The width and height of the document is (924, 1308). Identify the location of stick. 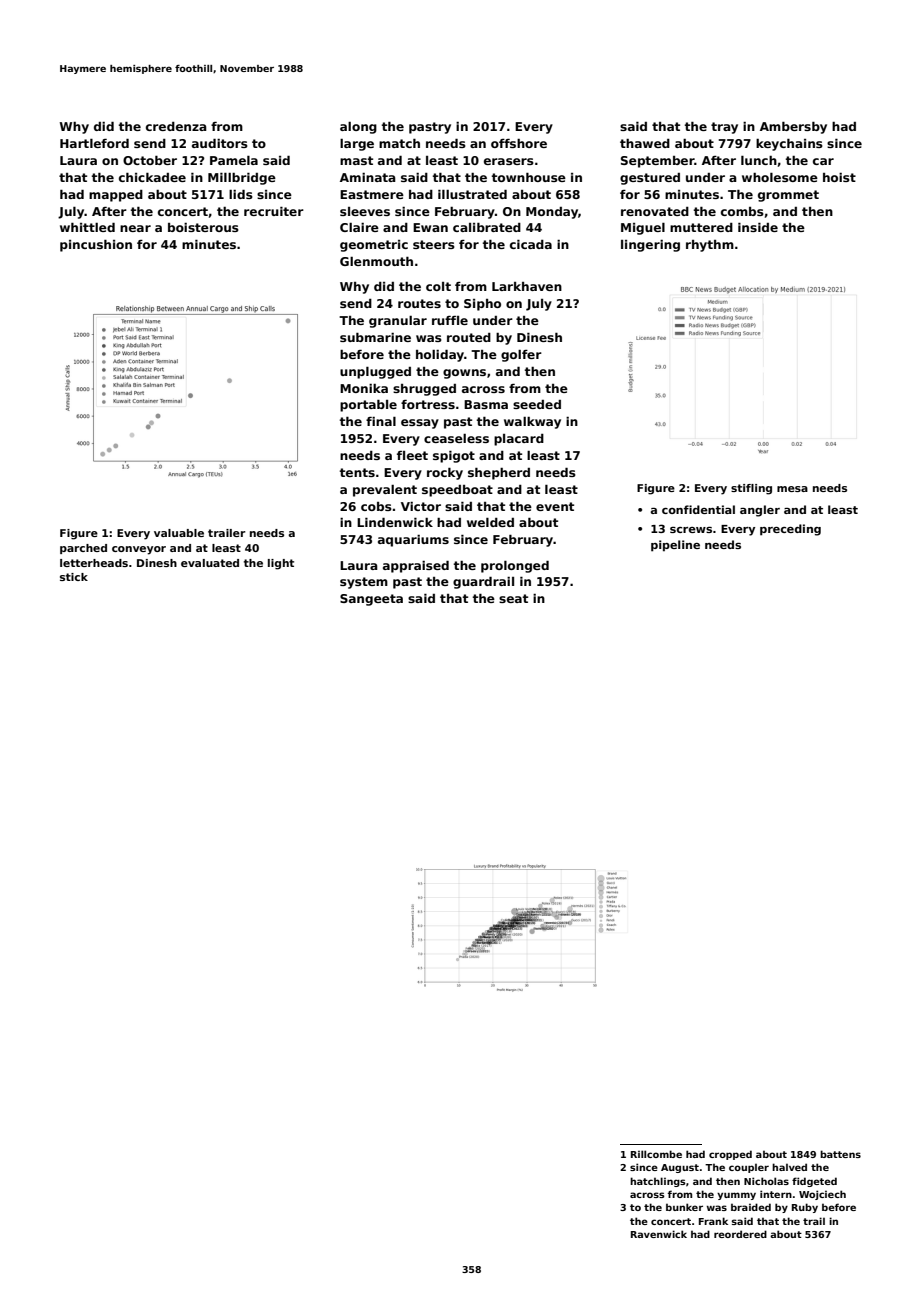
(74, 577).
